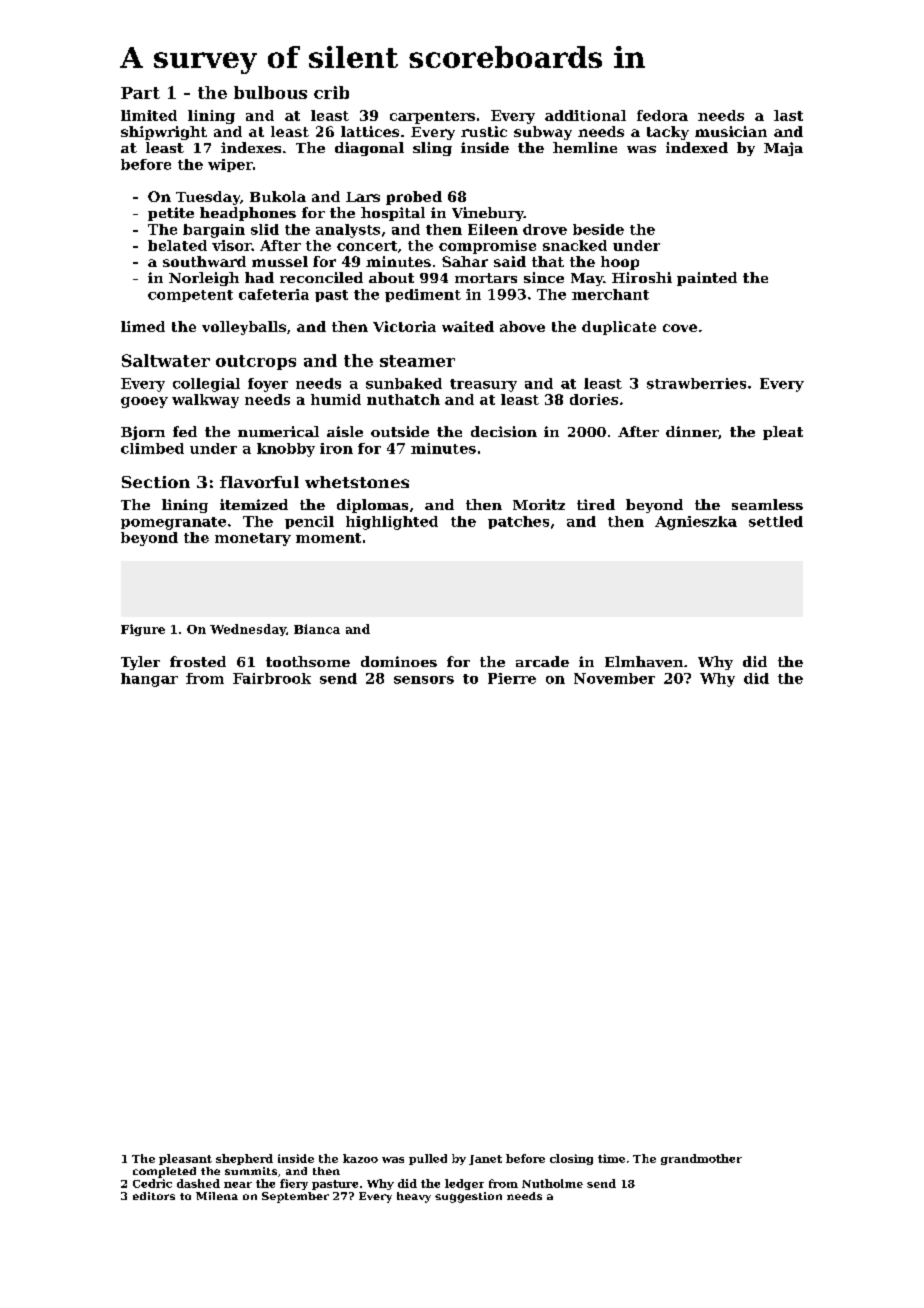  Describe the element at coordinates (428, 1159) in the screenshot. I see `pulled` at that location.
